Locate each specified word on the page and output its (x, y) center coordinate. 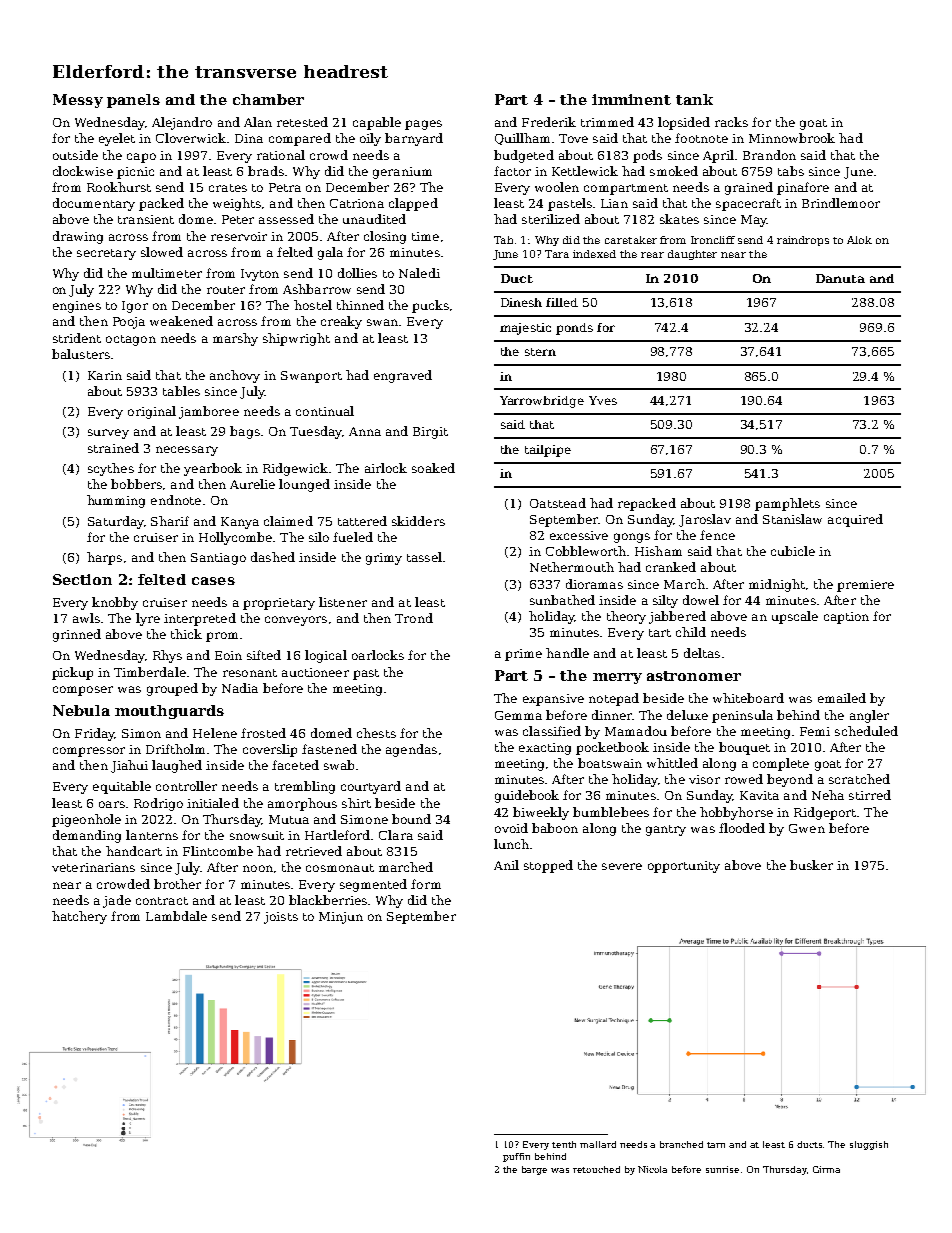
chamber (268, 99)
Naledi (419, 273)
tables (181, 391)
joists (281, 918)
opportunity (684, 867)
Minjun (341, 918)
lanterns (152, 835)
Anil (506, 865)
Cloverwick (191, 138)
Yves (603, 400)
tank (694, 99)
